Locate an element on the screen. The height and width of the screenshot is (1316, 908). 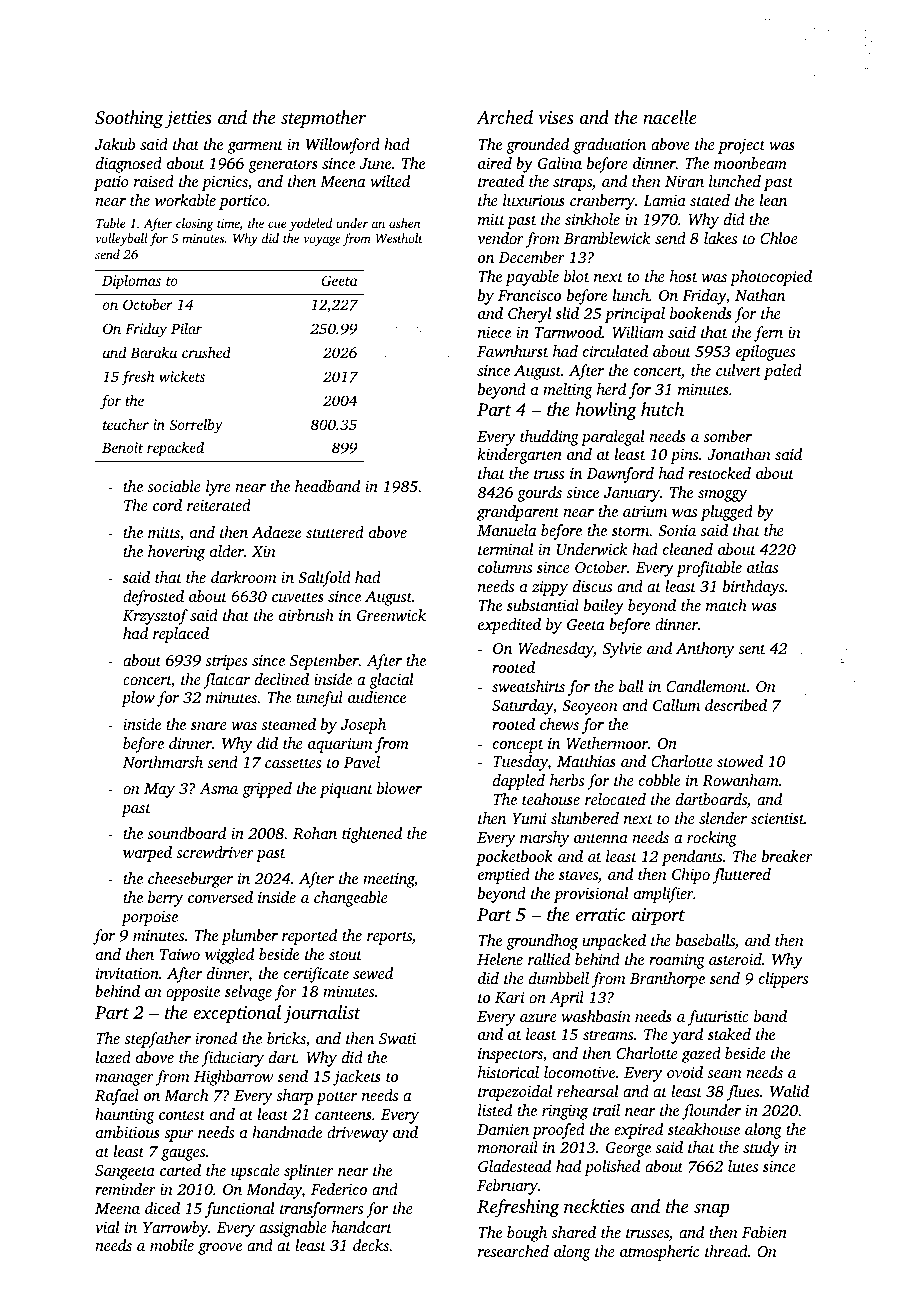
monorail is located at coordinates (508, 1147).
